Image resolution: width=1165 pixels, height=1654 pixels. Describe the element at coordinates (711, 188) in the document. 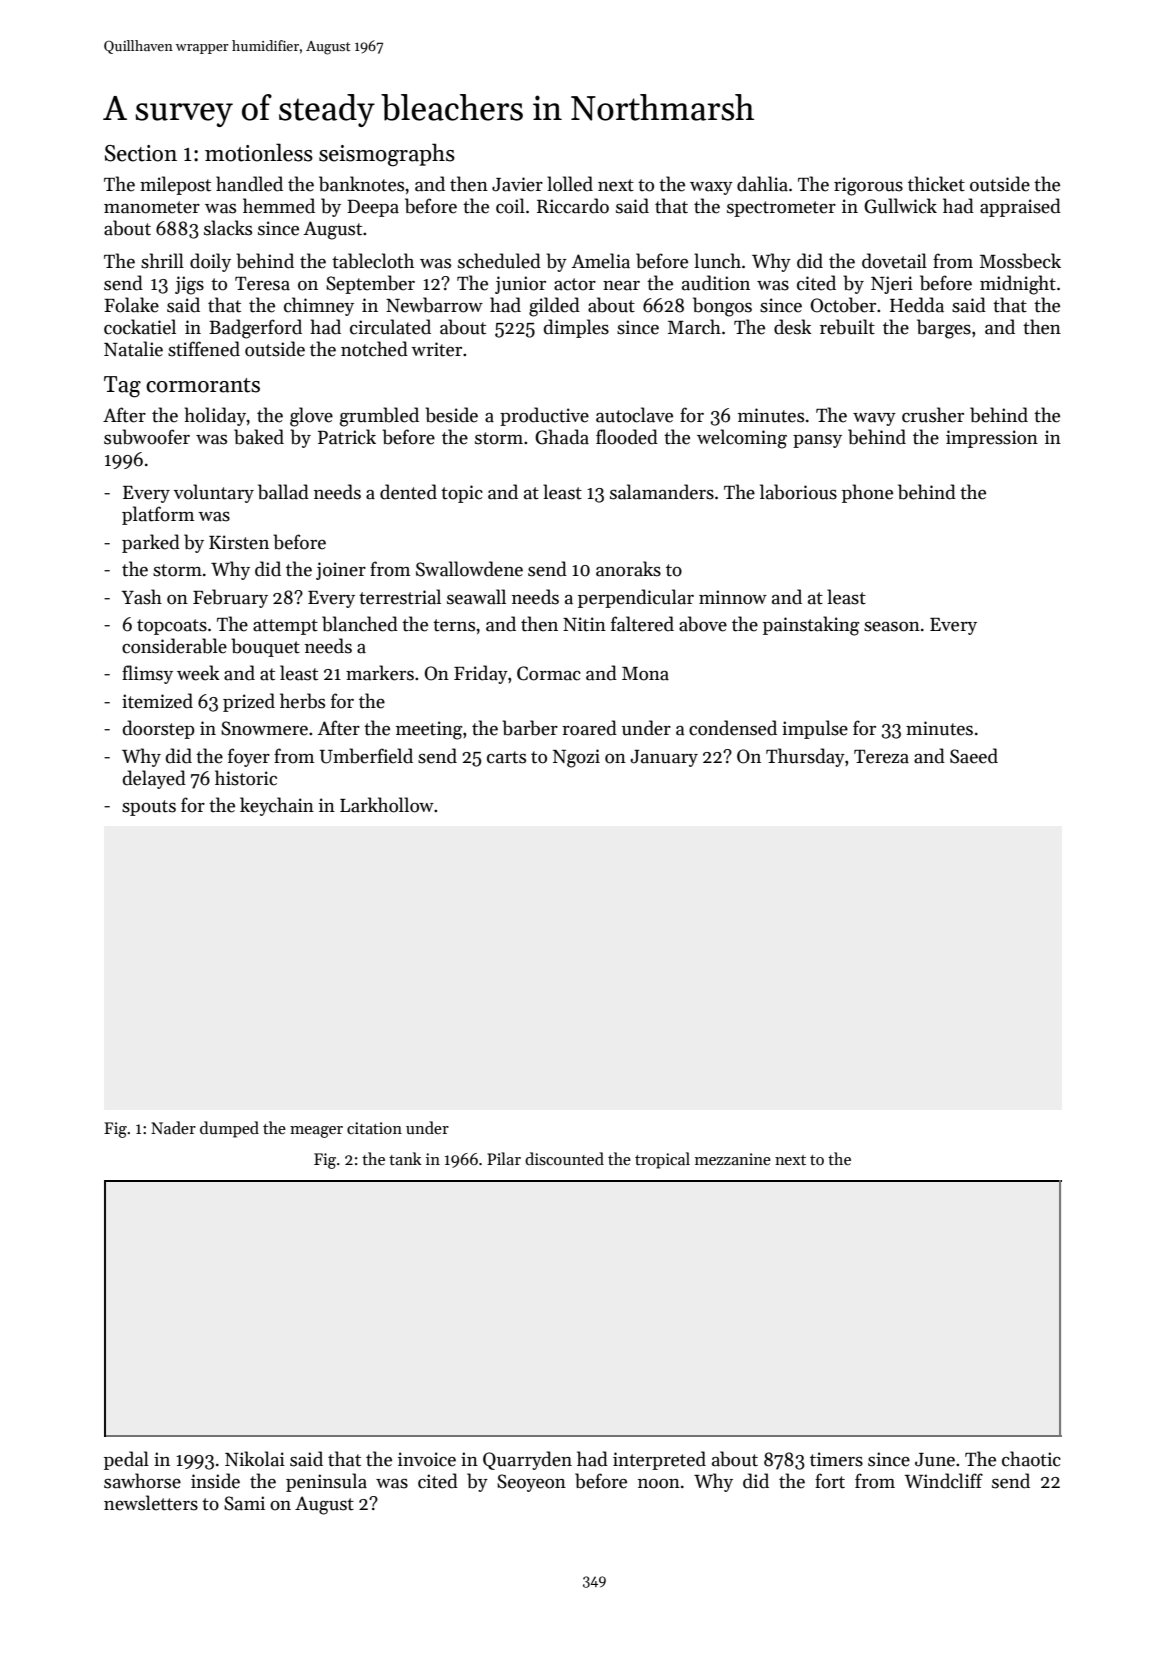

I see `waxy` at that location.
